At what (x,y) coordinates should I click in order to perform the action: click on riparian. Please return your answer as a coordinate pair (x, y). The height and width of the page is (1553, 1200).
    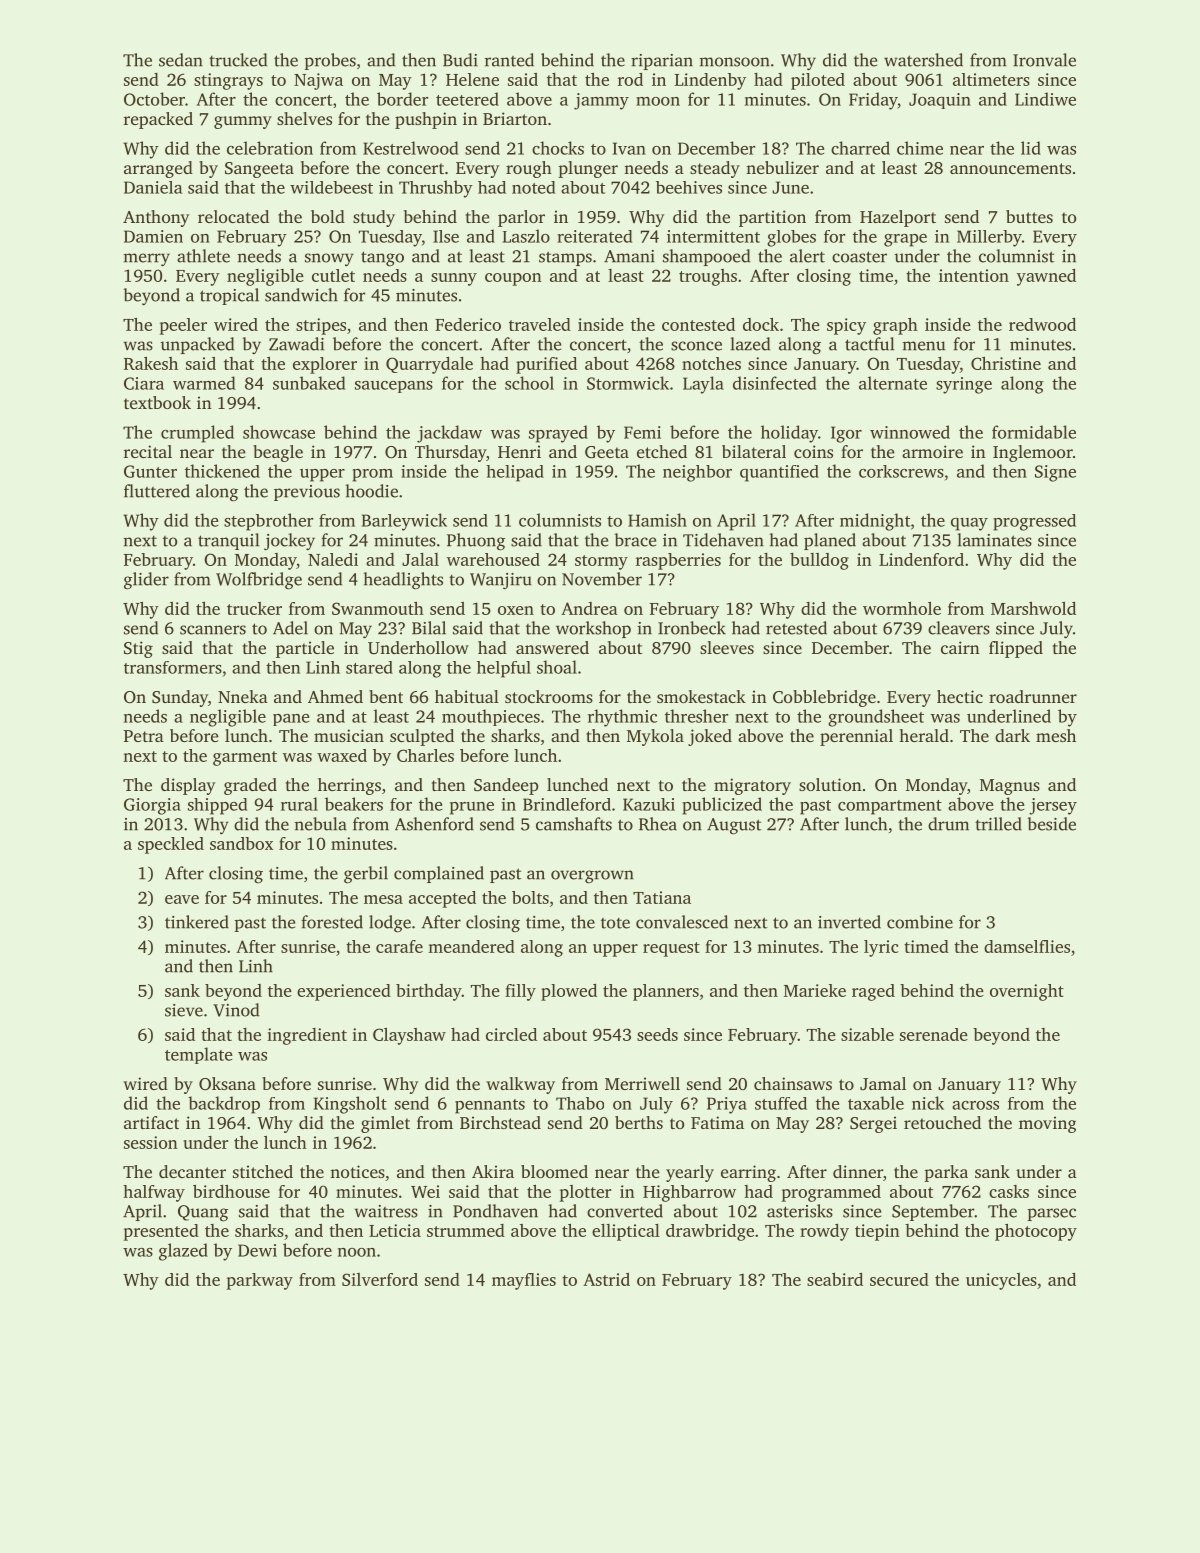
    Looking at the image, I should click on (662, 62).
